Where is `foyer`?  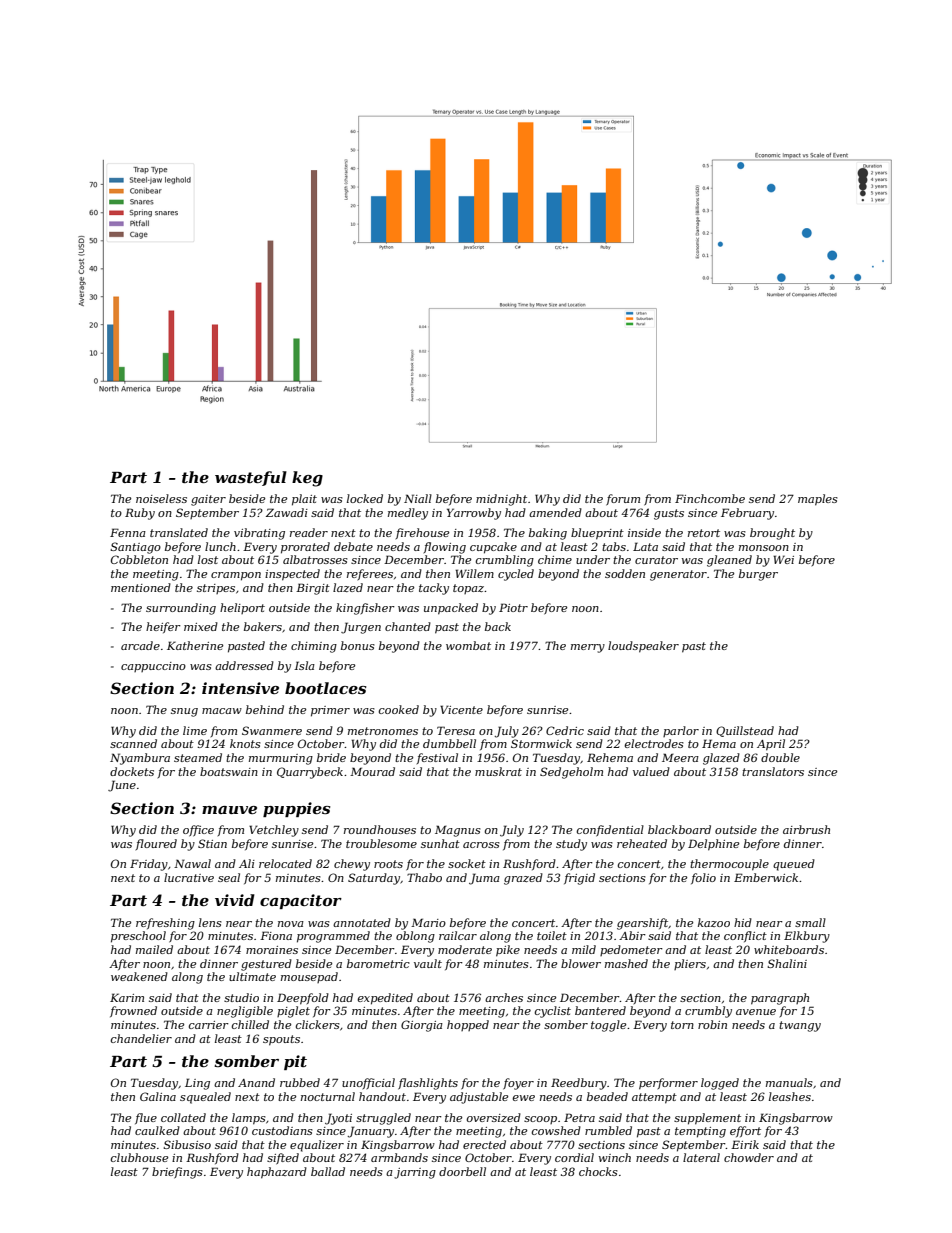 foyer is located at coordinates (518, 1084).
